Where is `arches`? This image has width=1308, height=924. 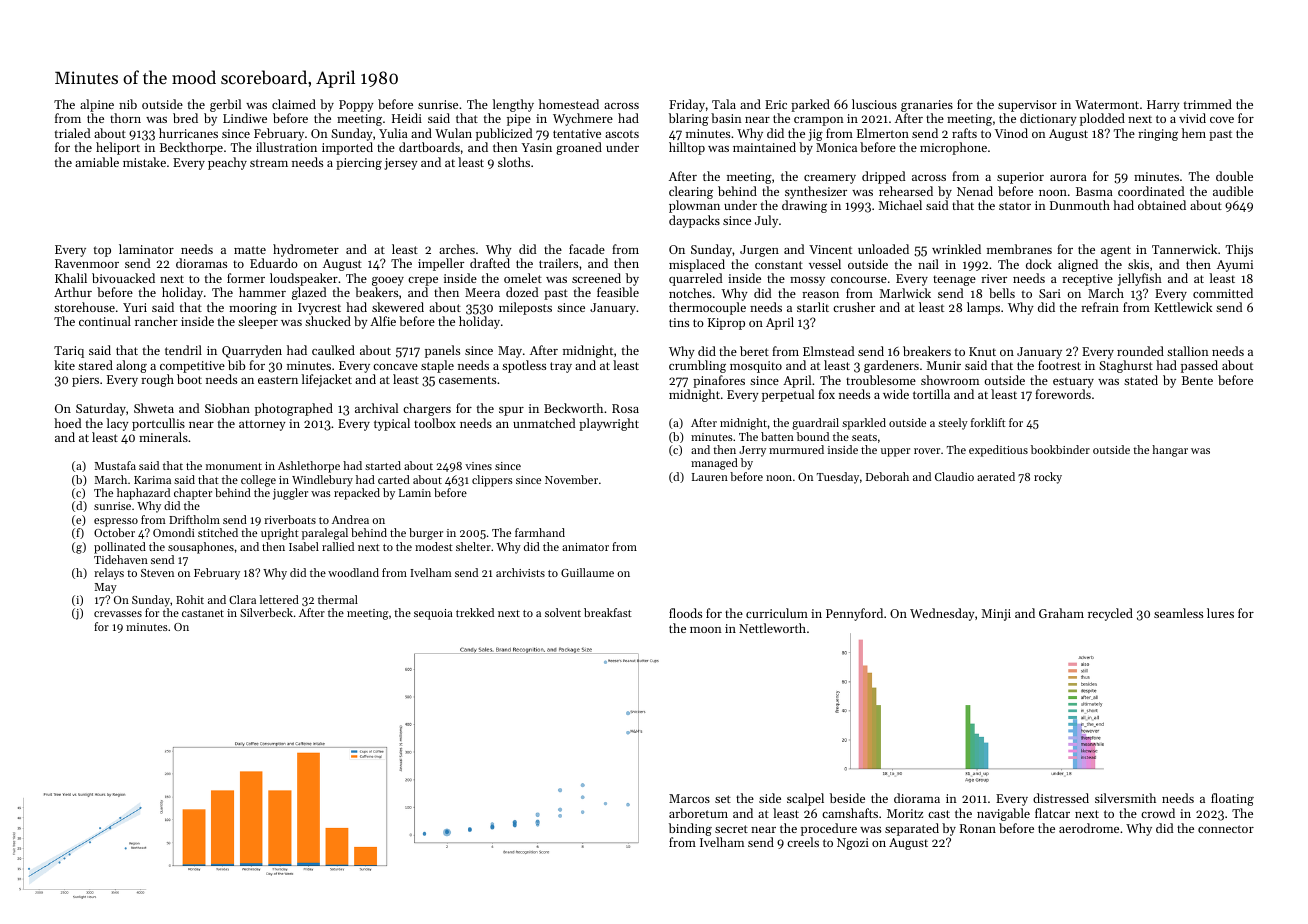 arches is located at coordinates (457, 249).
